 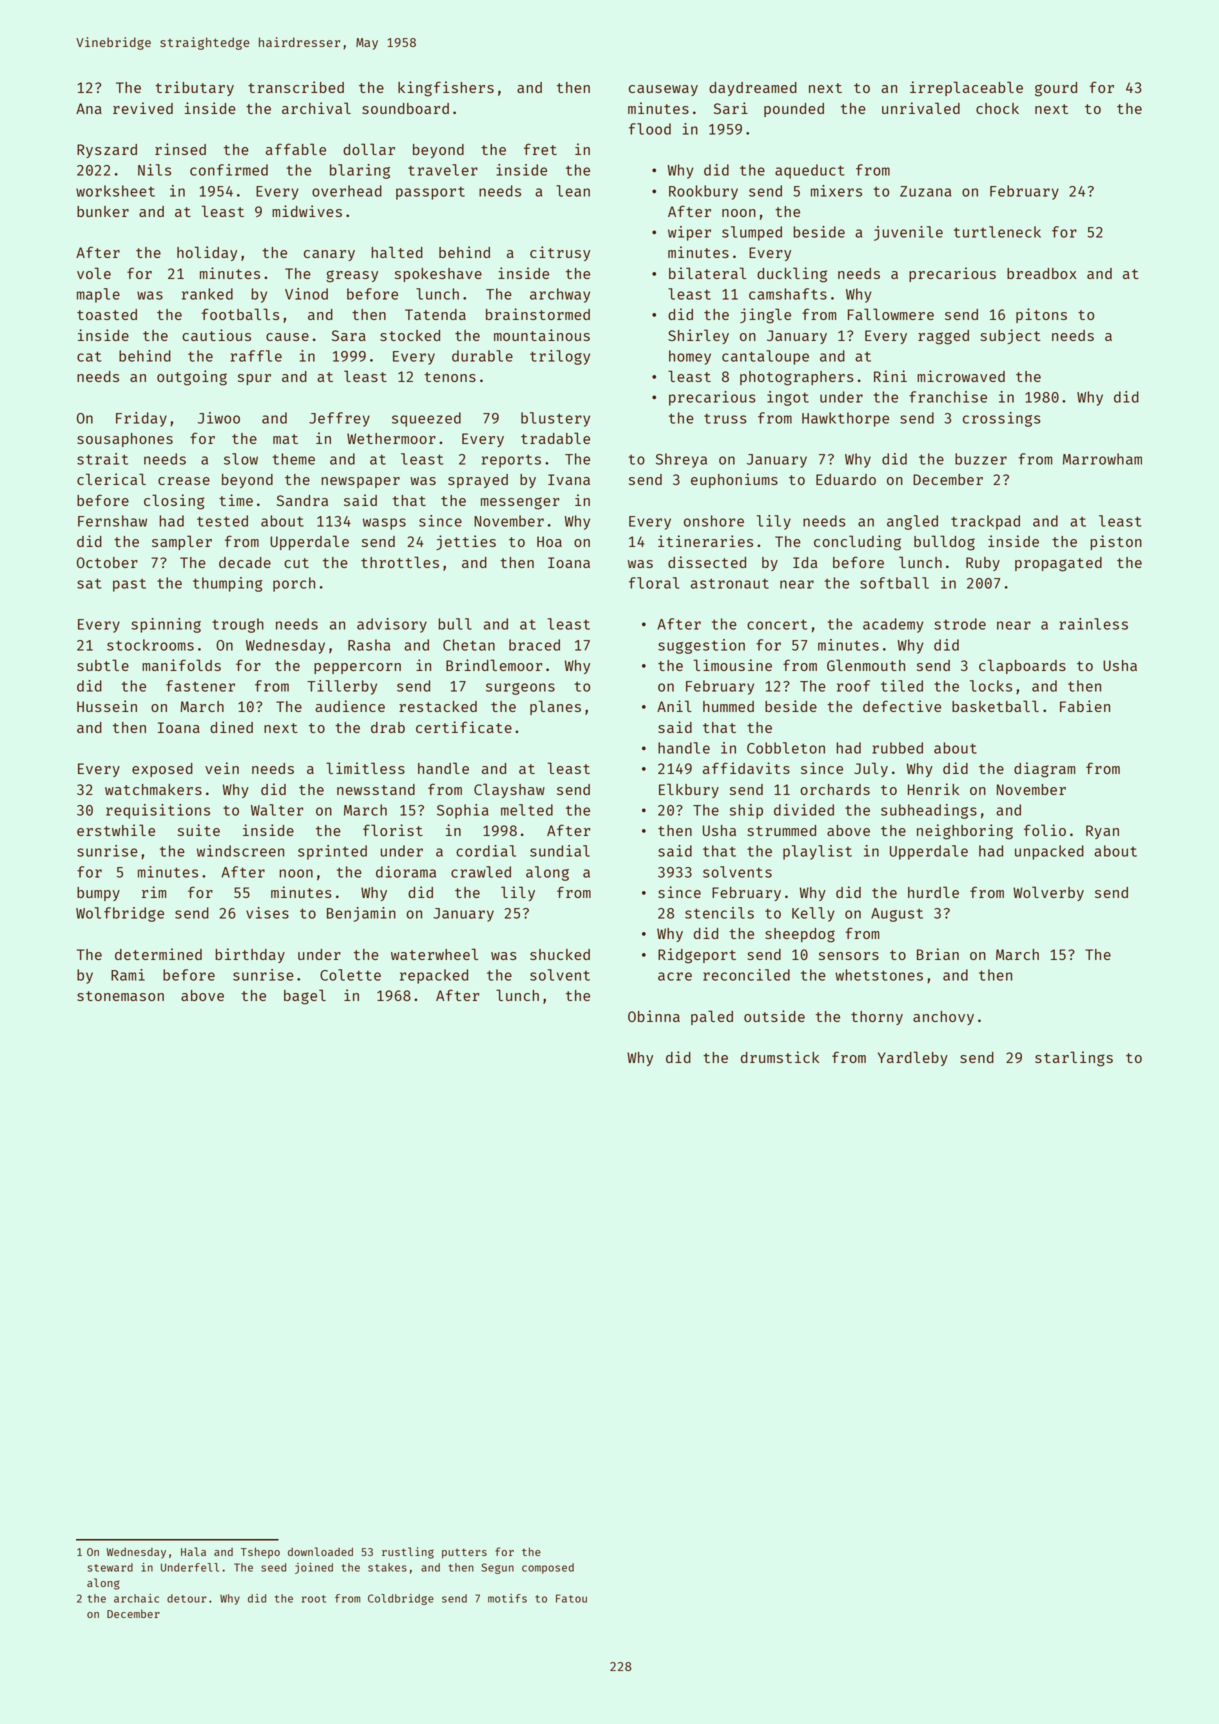 I want to click on Coldbridge, so click(x=401, y=1599).
